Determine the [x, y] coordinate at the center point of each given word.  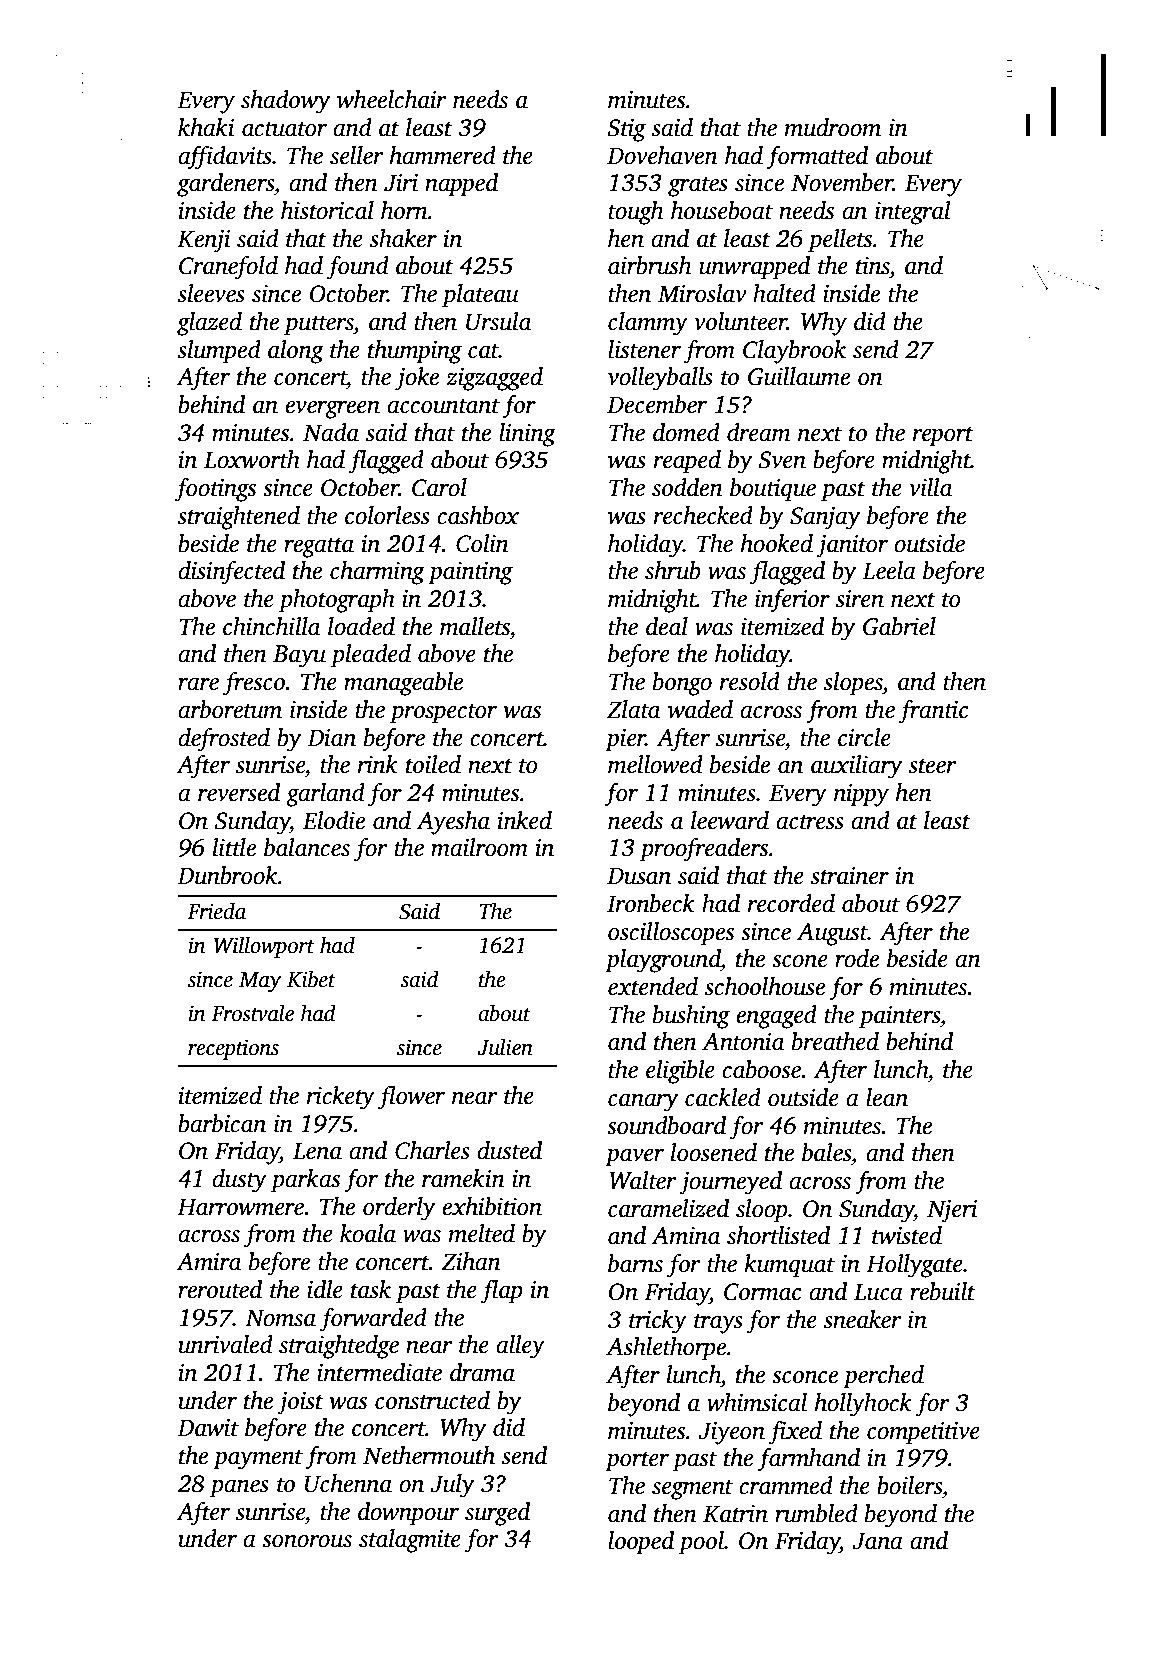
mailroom [479, 847]
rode [857, 958]
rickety [341, 1098]
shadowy [286, 102]
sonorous [307, 1541]
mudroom [833, 127]
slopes [853, 684]
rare [198, 684]
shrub [672, 570]
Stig [626, 130]
